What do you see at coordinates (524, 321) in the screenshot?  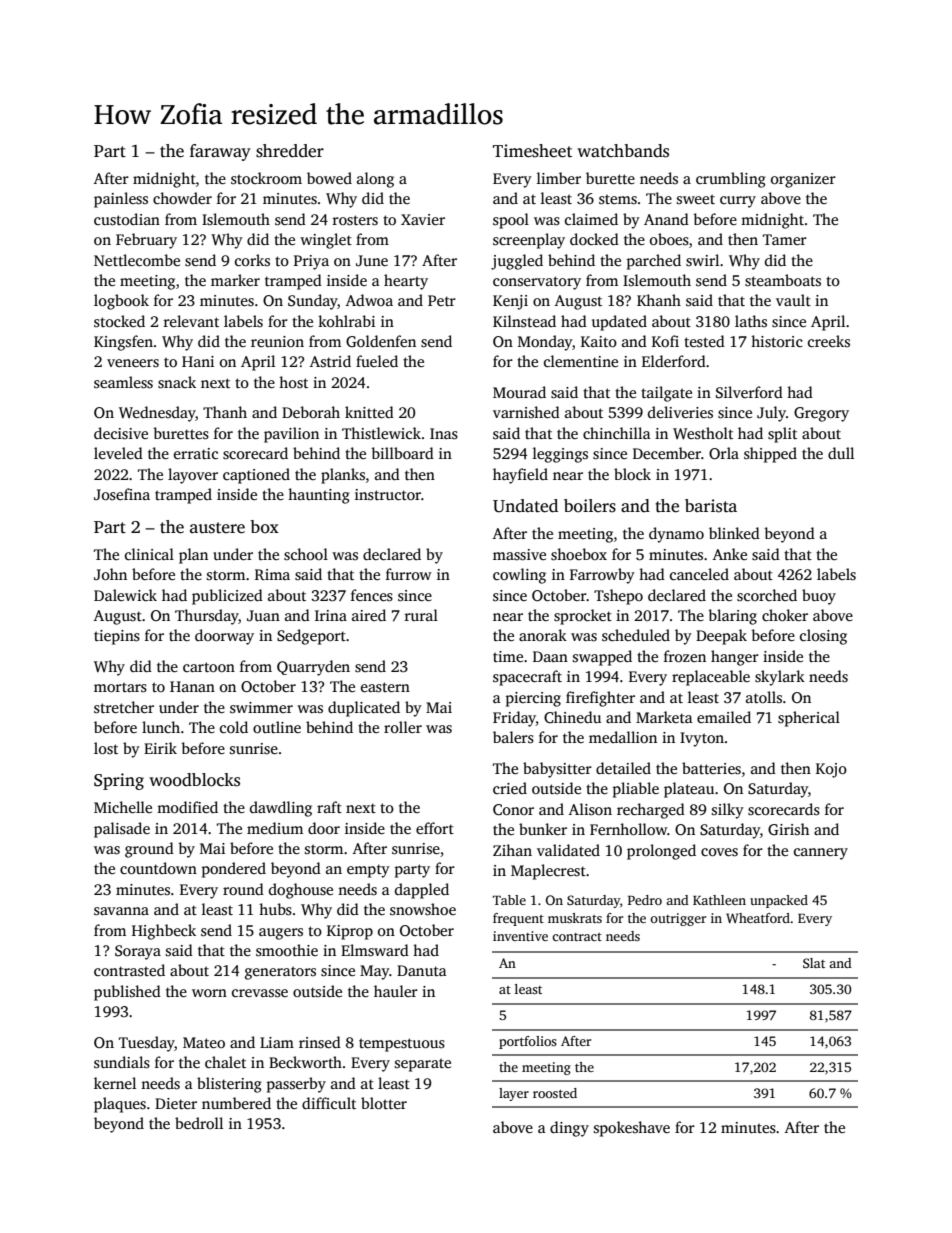 I see `Kilnstead` at bounding box center [524, 321].
